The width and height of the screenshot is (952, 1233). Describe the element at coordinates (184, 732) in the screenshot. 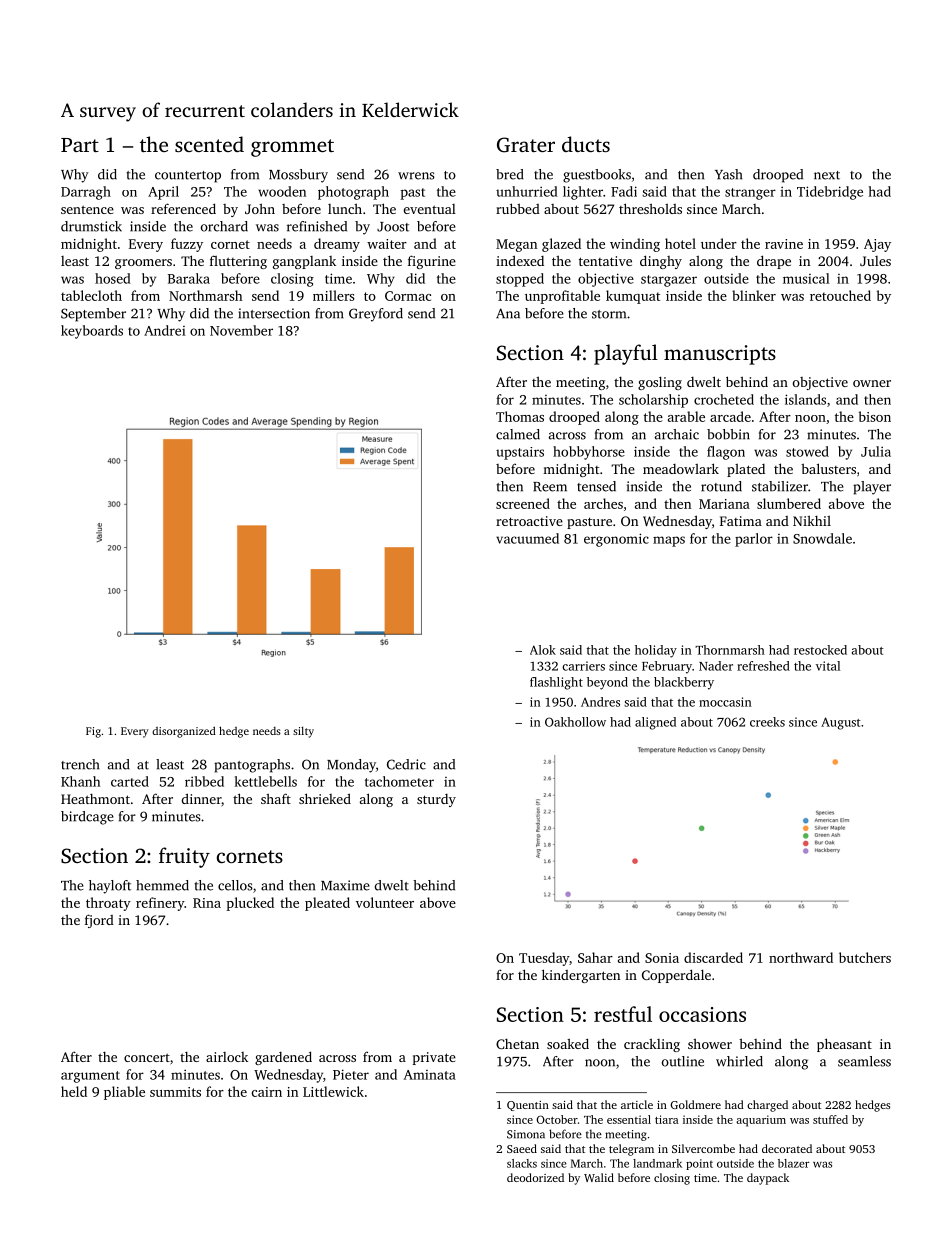

I see `disorganized` at that location.
